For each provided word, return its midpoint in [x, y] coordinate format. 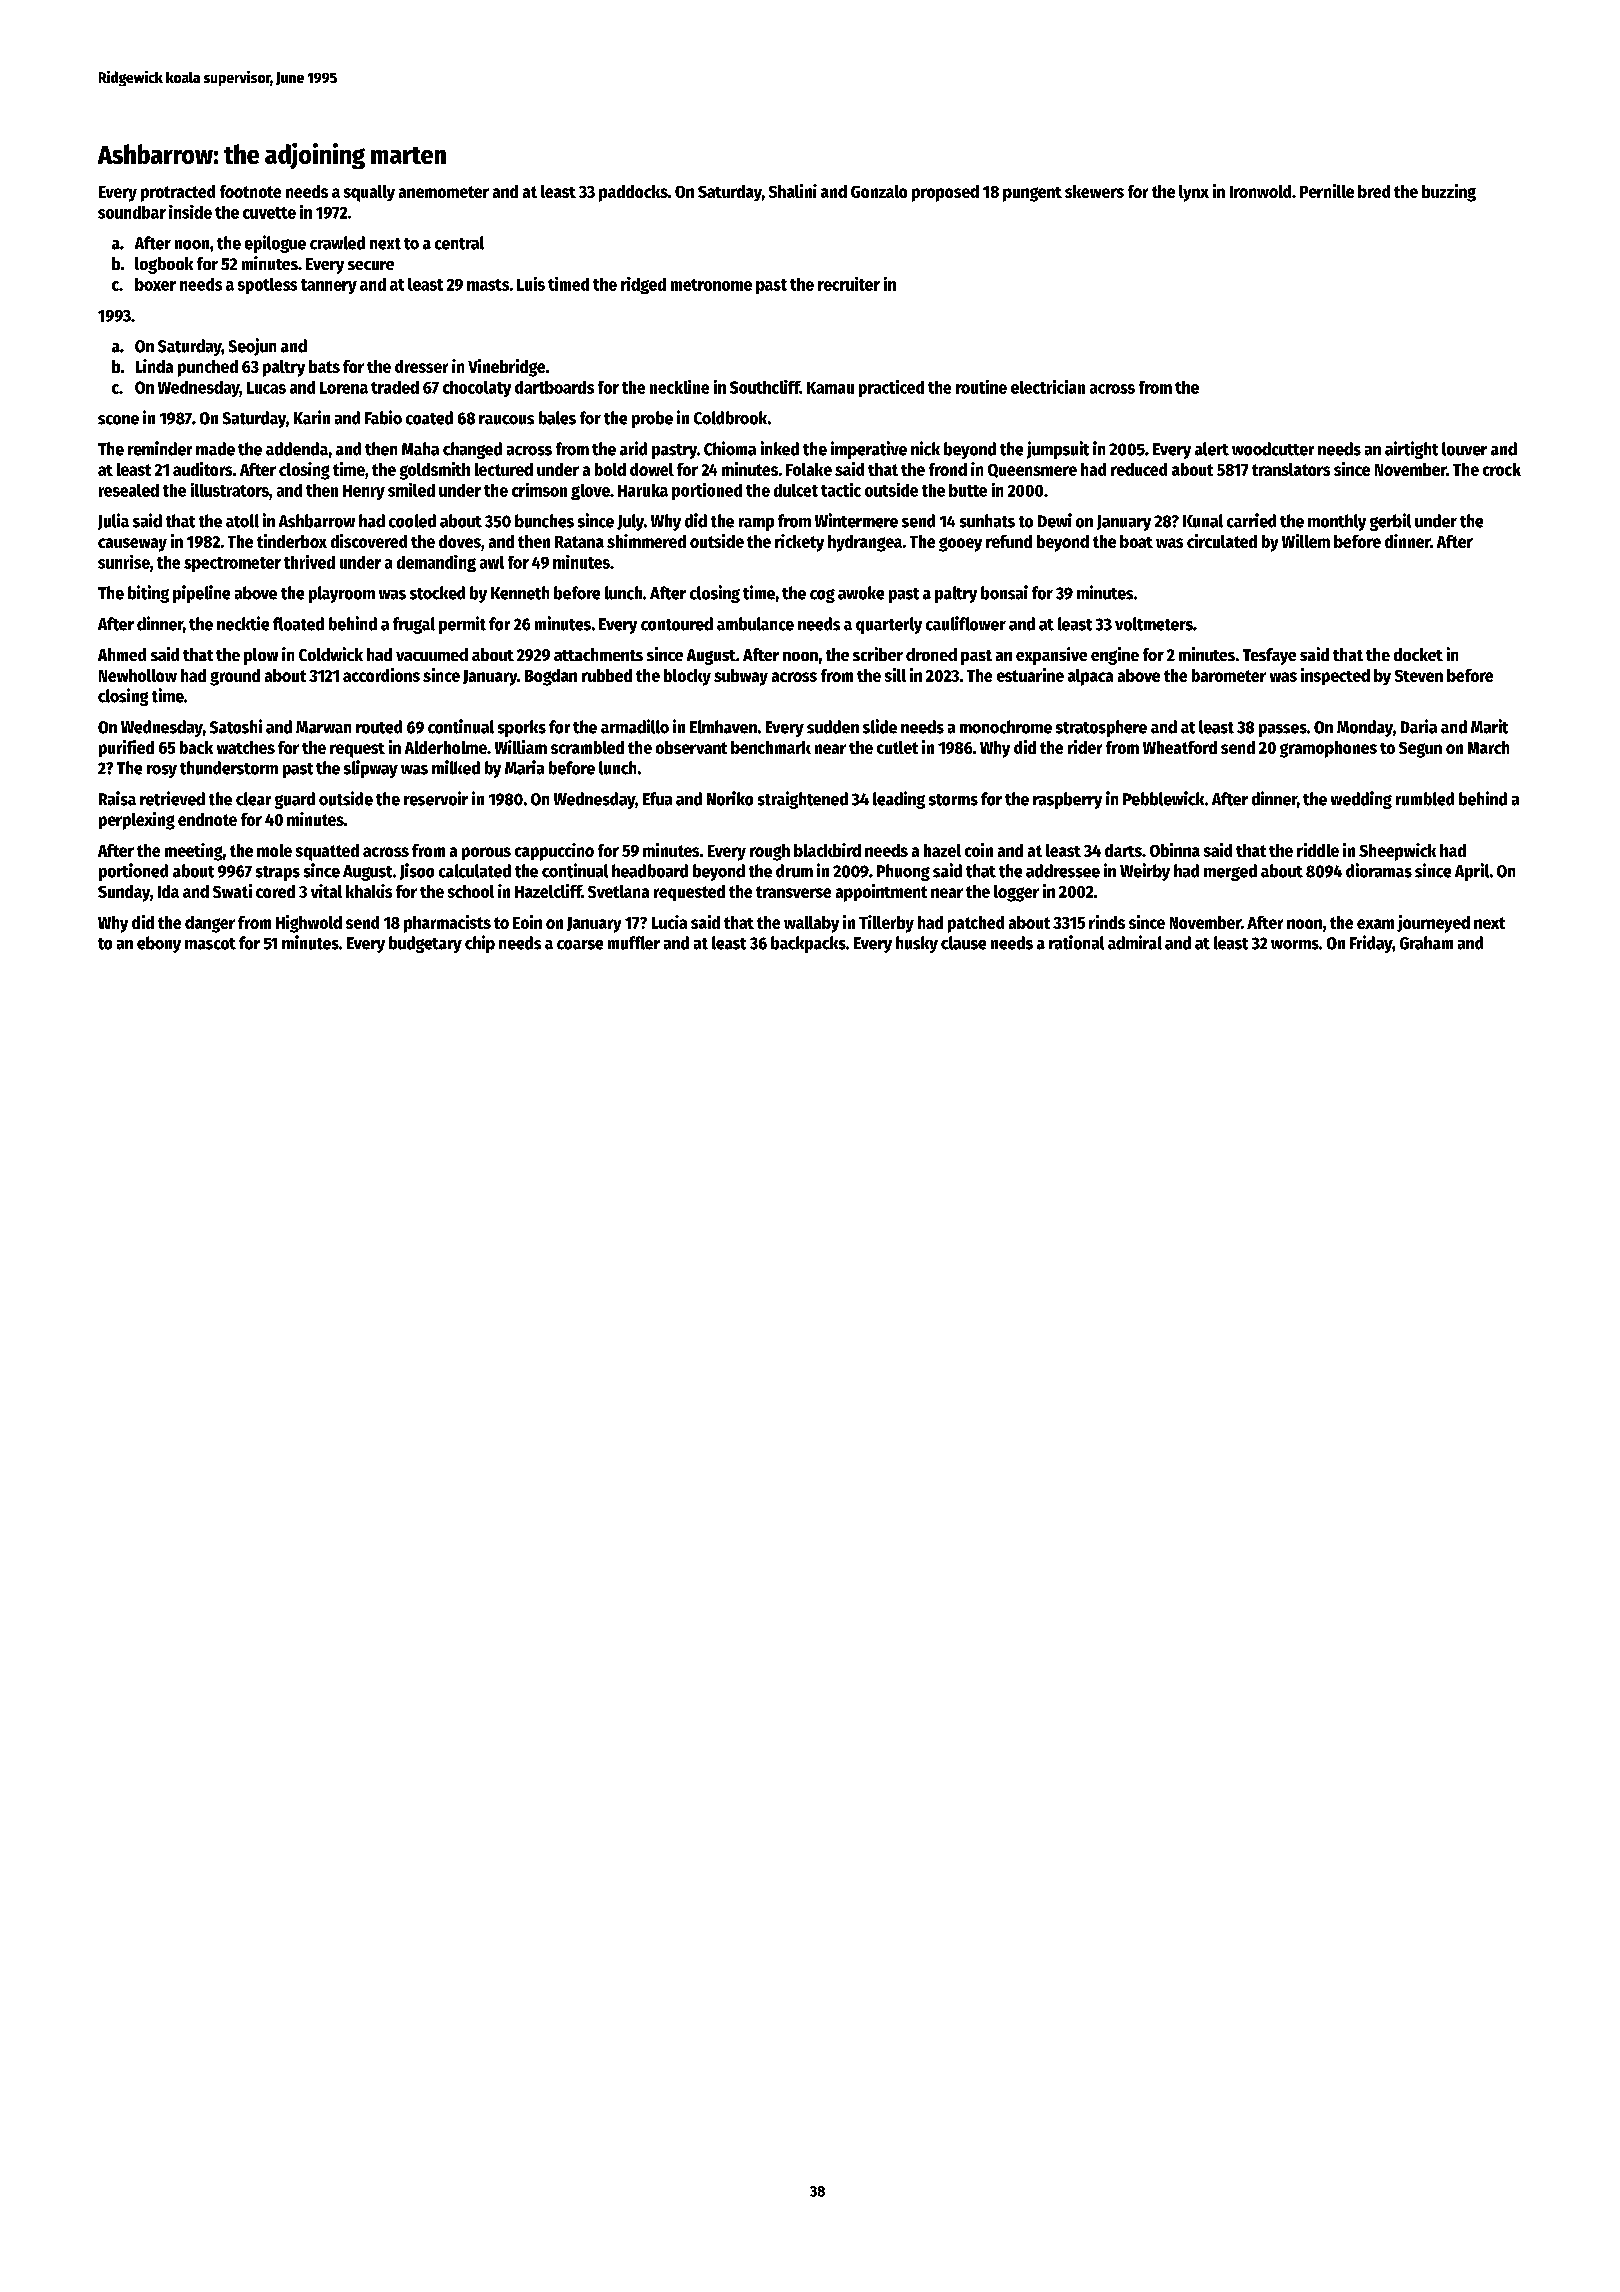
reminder [160, 448]
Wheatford [1180, 747]
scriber [878, 654]
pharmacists [447, 924]
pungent [1032, 194]
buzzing [1449, 193]
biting [148, 594]
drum [794, 871]
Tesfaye [1269, 656]
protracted [178, 193]
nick [925, 448]
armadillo [635, 726]
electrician [1048, 387]
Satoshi [236, 726]
